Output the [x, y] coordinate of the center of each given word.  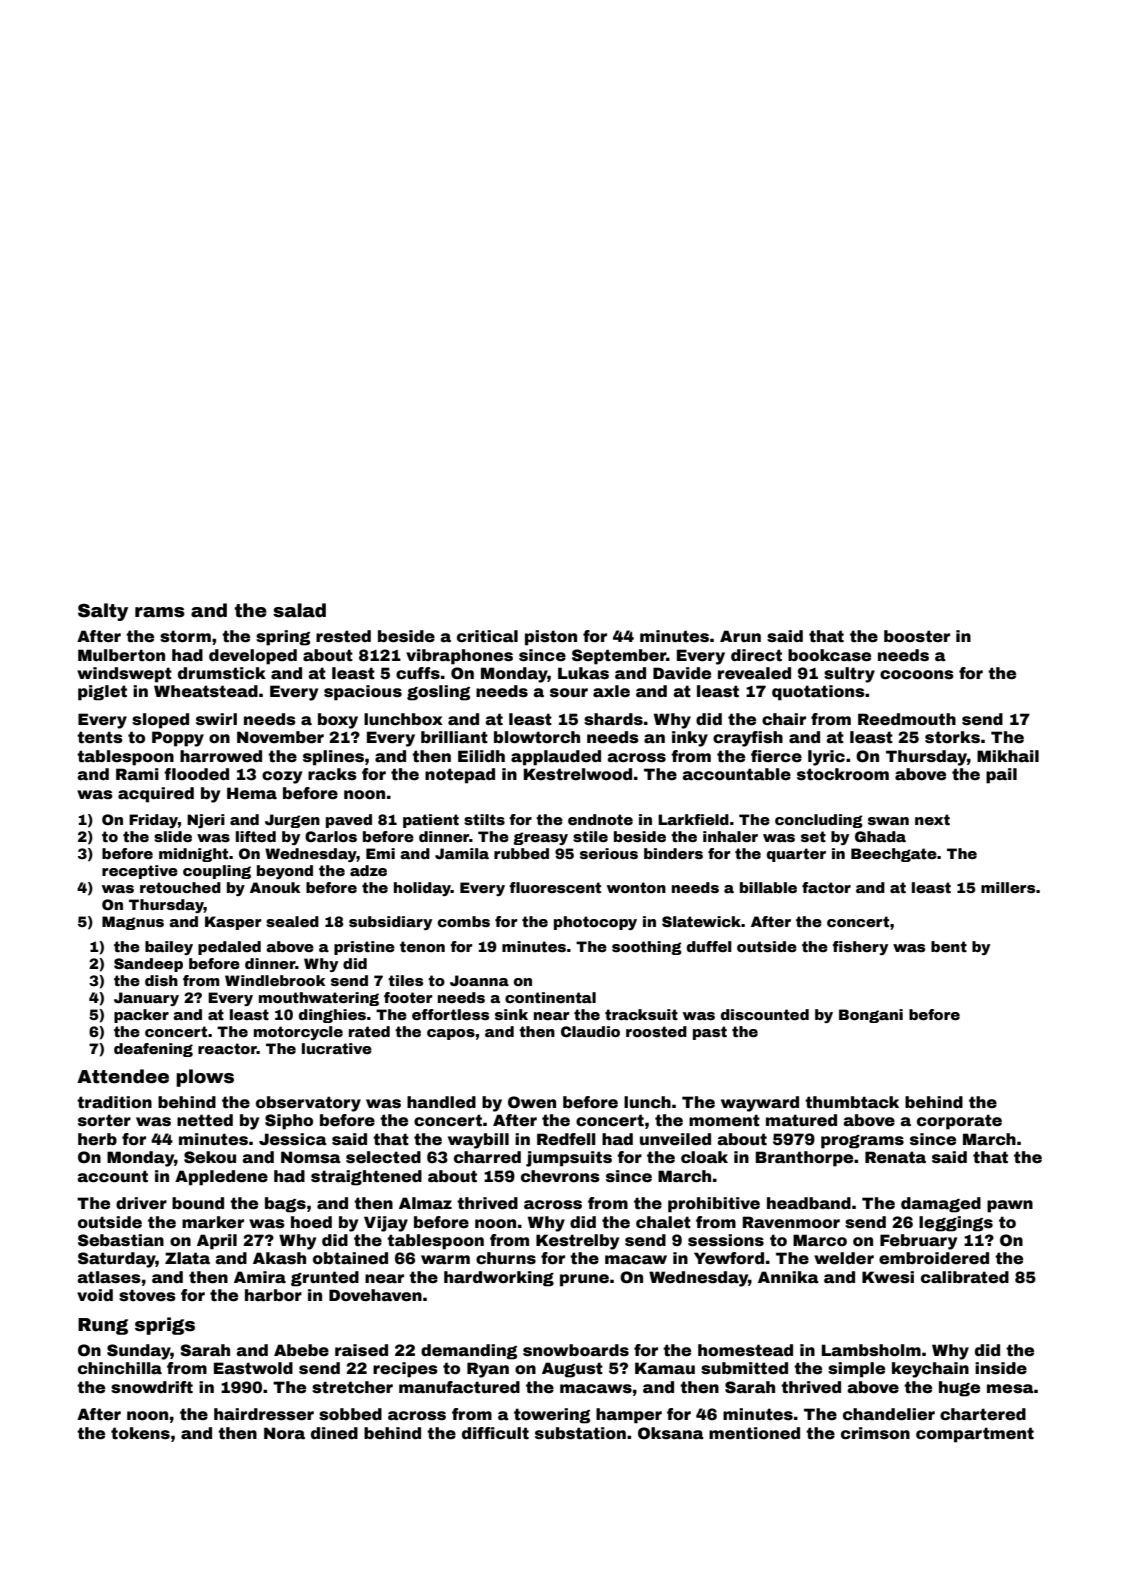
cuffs [418, 673]
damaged [941, 1205]
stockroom [843, 774]
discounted [765, 1014]
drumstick [222, 673]
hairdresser [264, 1414]
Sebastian [121, 1240]
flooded [196, 774]
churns [506, 1258]
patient [431, 821]
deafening [153, 1050]
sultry [849, 675]
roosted [656, 1031]
